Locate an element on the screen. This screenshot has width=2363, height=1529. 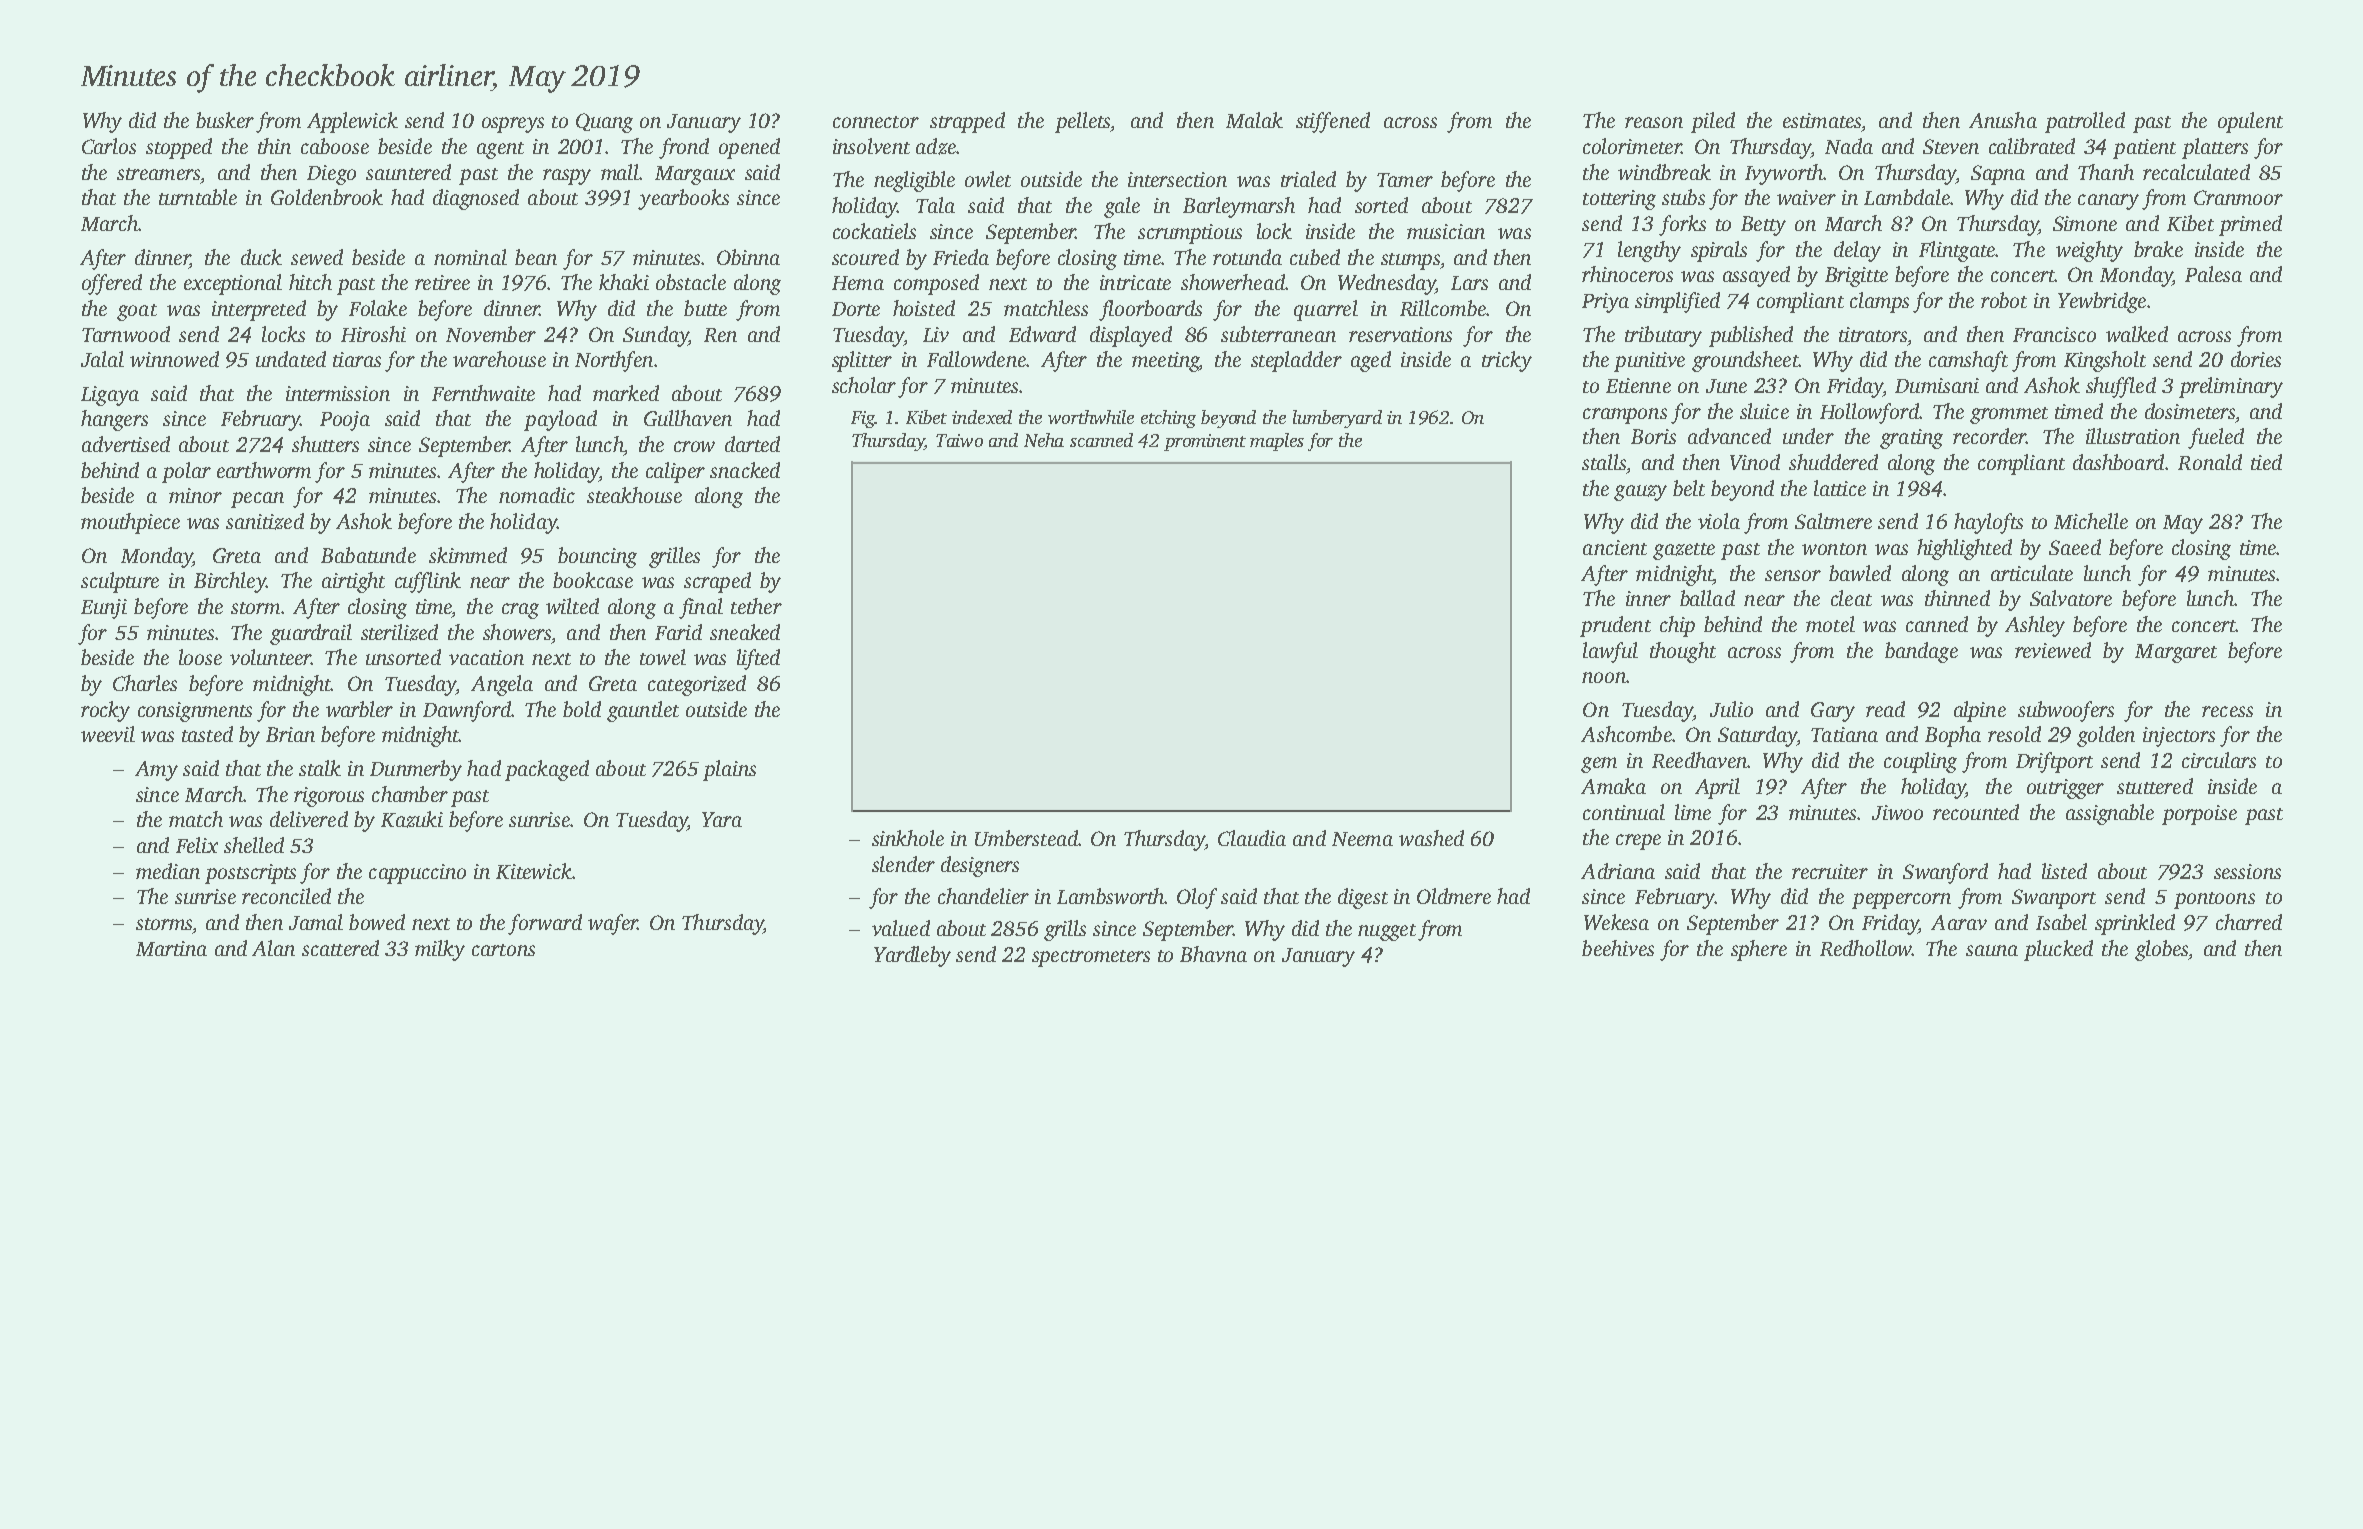
caboose is located at coordinates (335, 146).
